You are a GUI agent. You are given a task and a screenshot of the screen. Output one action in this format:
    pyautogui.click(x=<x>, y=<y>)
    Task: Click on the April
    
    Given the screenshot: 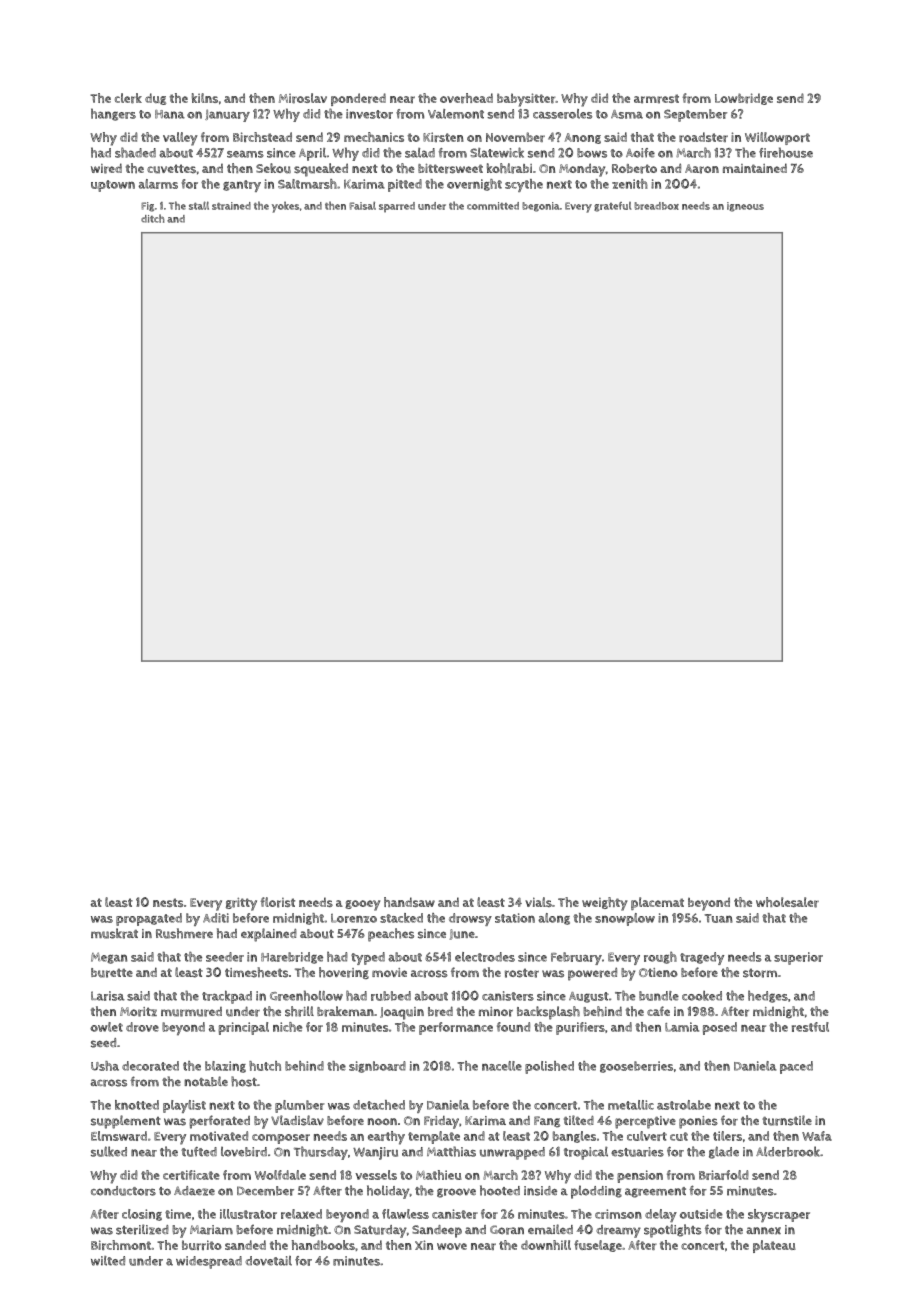 What is the action you would take?
    pyautogui.click(x=312, y=154)
